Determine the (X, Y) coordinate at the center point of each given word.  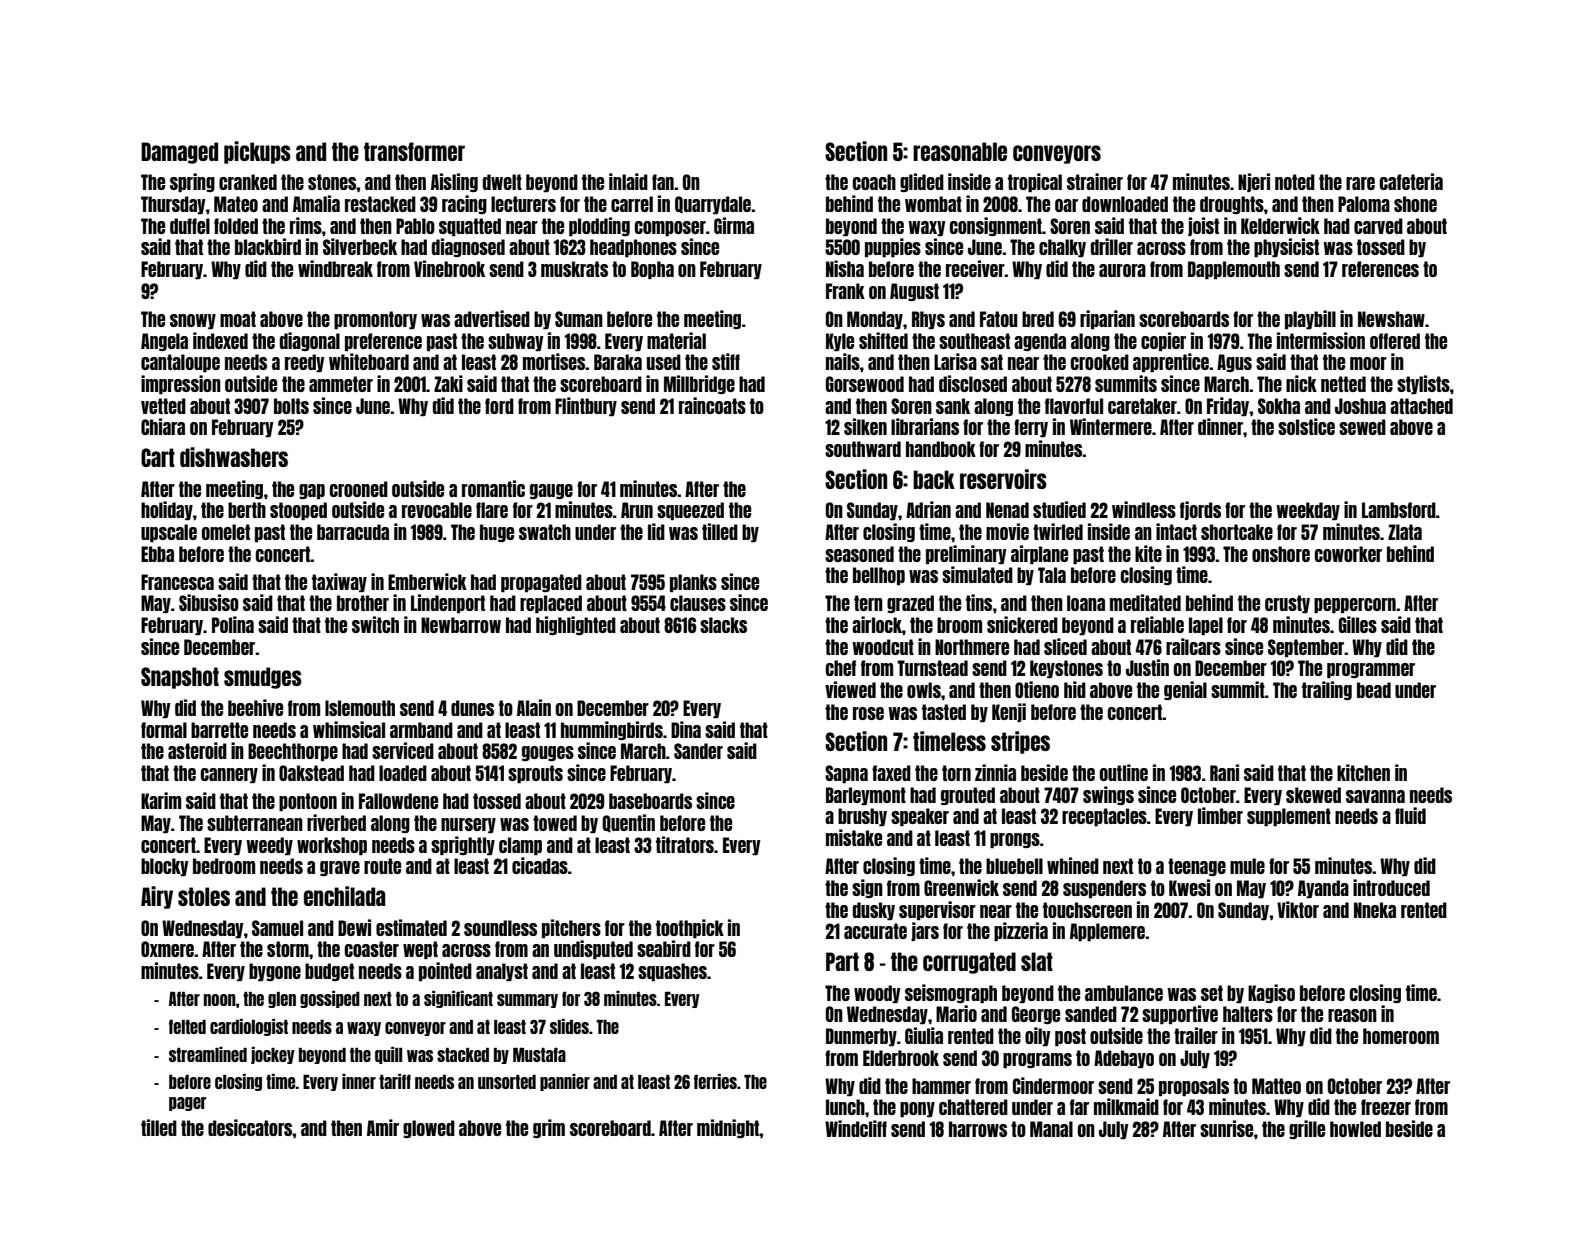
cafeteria (1411, 181)
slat (1037, 961)
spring (192, 182)
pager (188, 1104)
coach (874, 182)
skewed (1313, 795)
